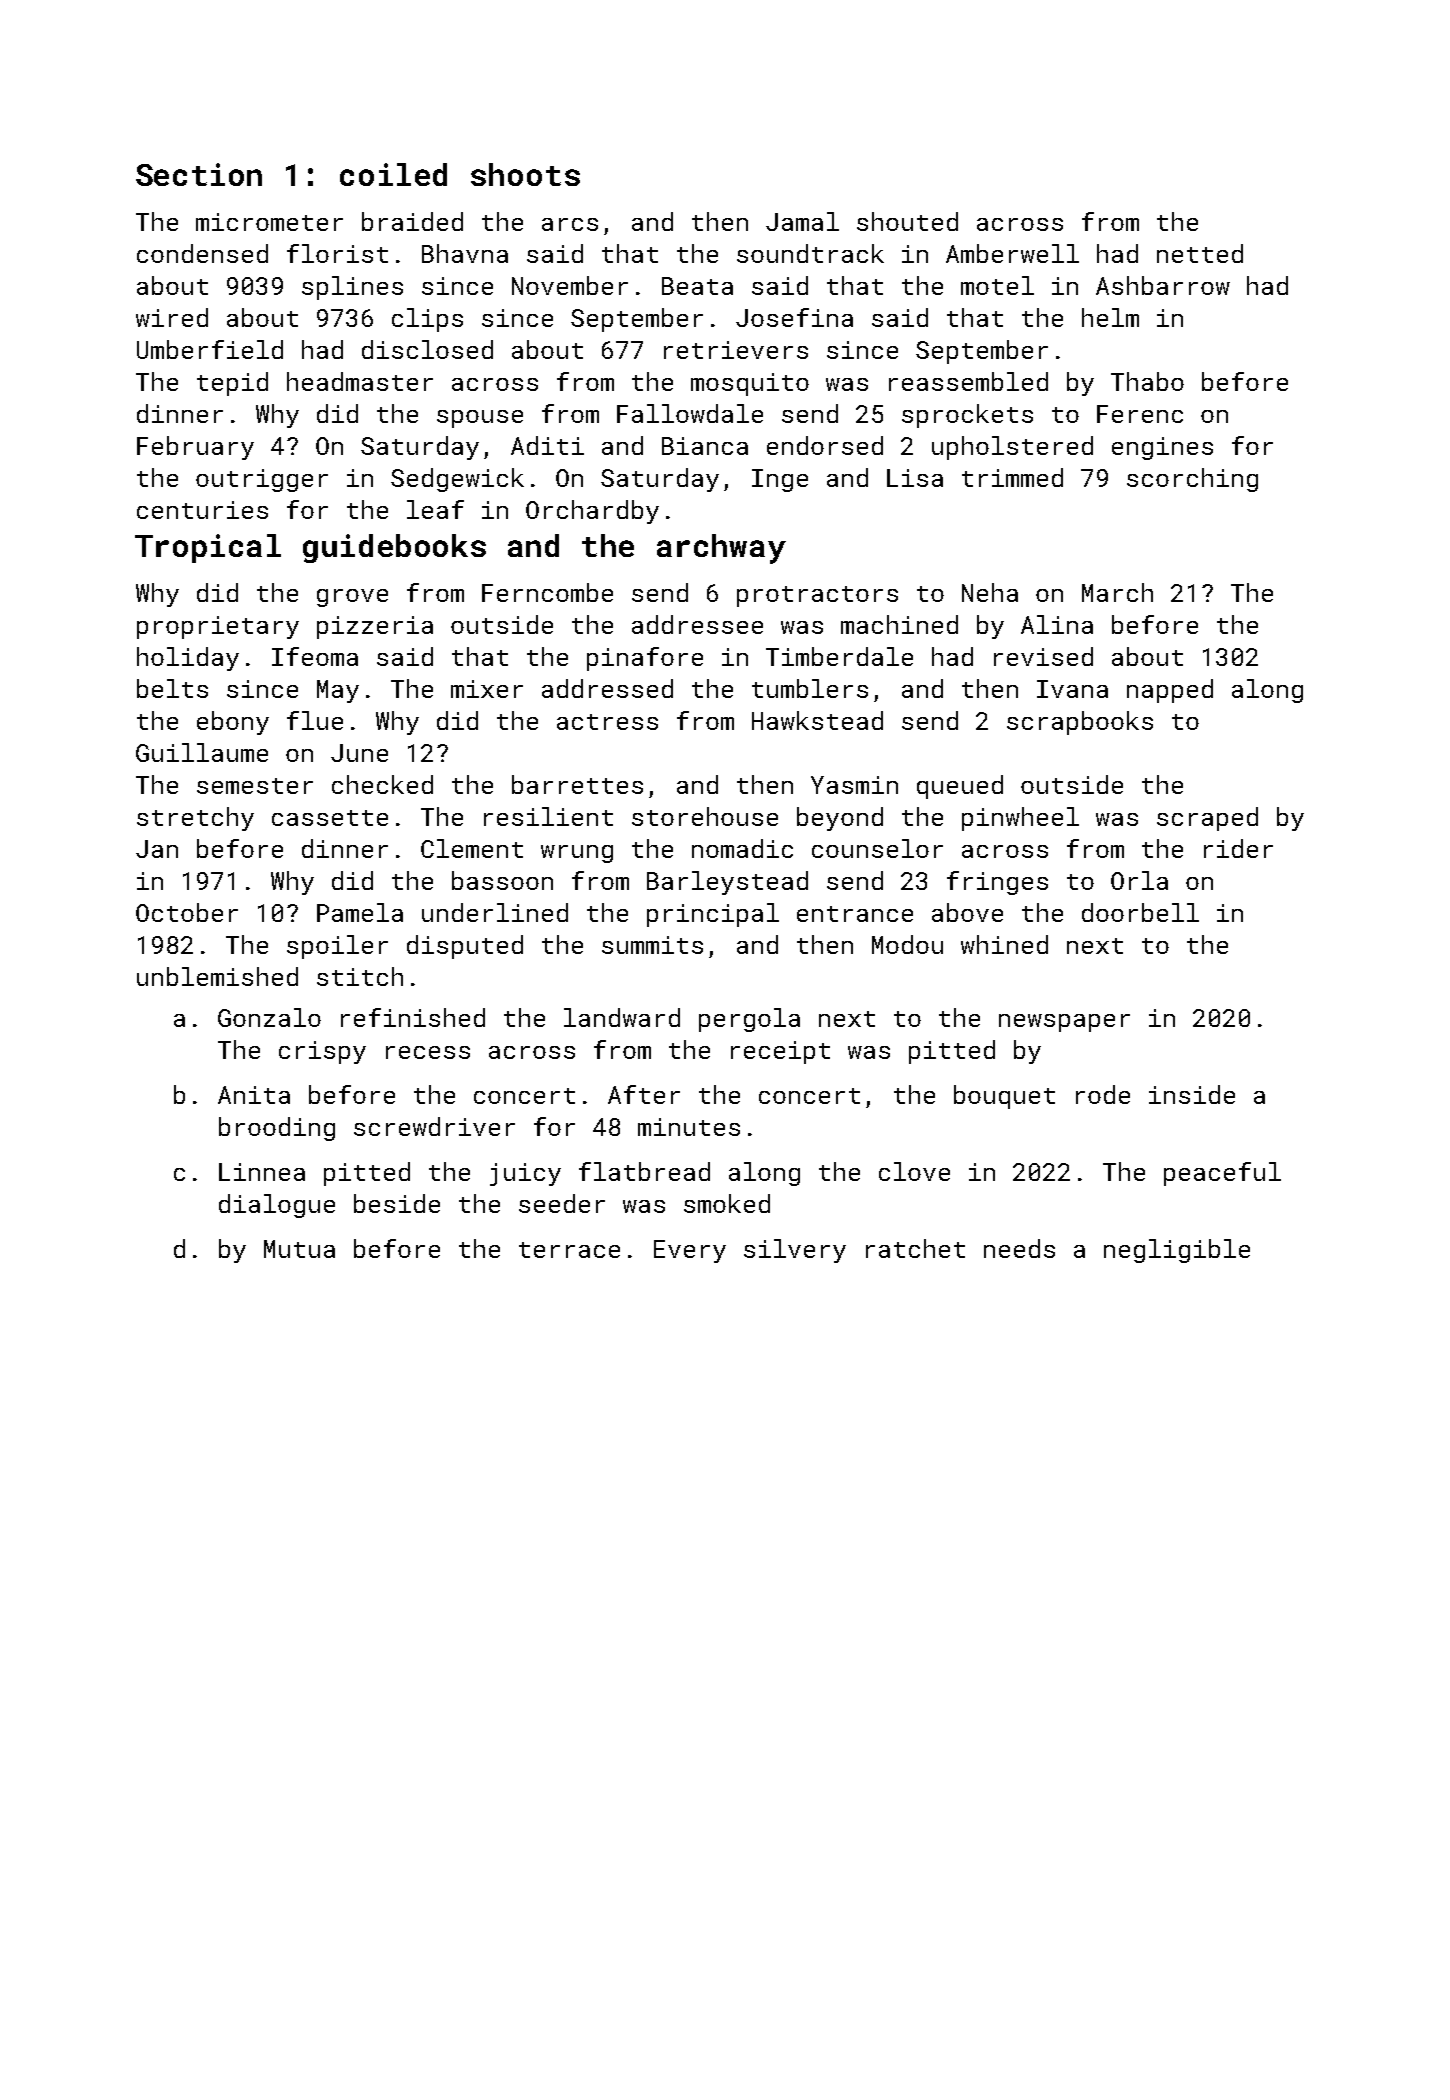 The height and width of the image is (2100, 1450). I want to click on negligible, so click(1177, 1251).
